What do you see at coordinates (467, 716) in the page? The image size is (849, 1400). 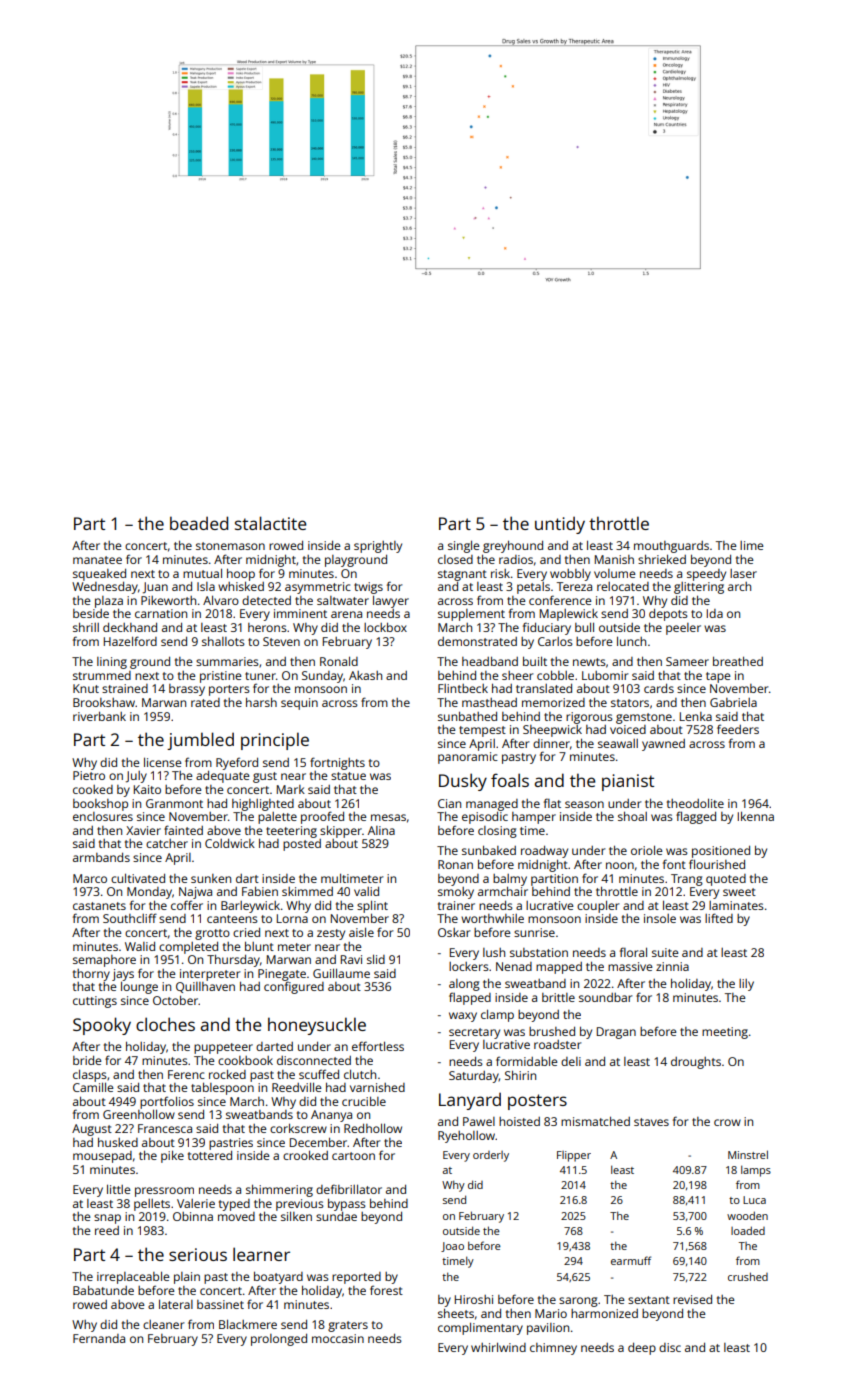 I see `sunbathed` at bounding box center [467, 716].
